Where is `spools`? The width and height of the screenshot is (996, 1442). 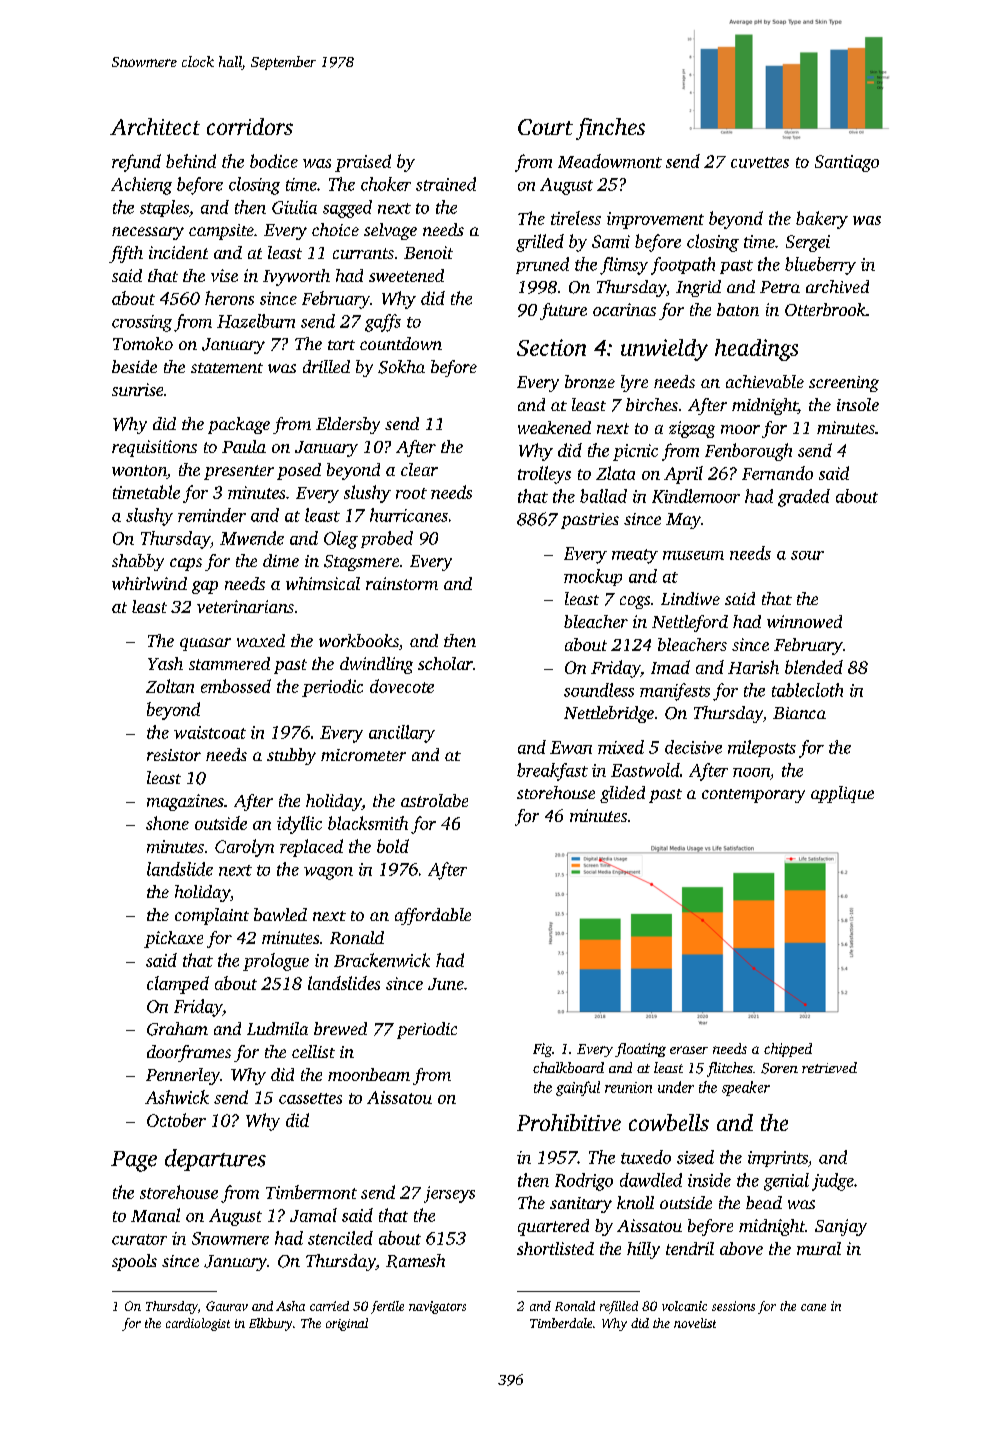 spools is located at coordinates (134, 1262).
